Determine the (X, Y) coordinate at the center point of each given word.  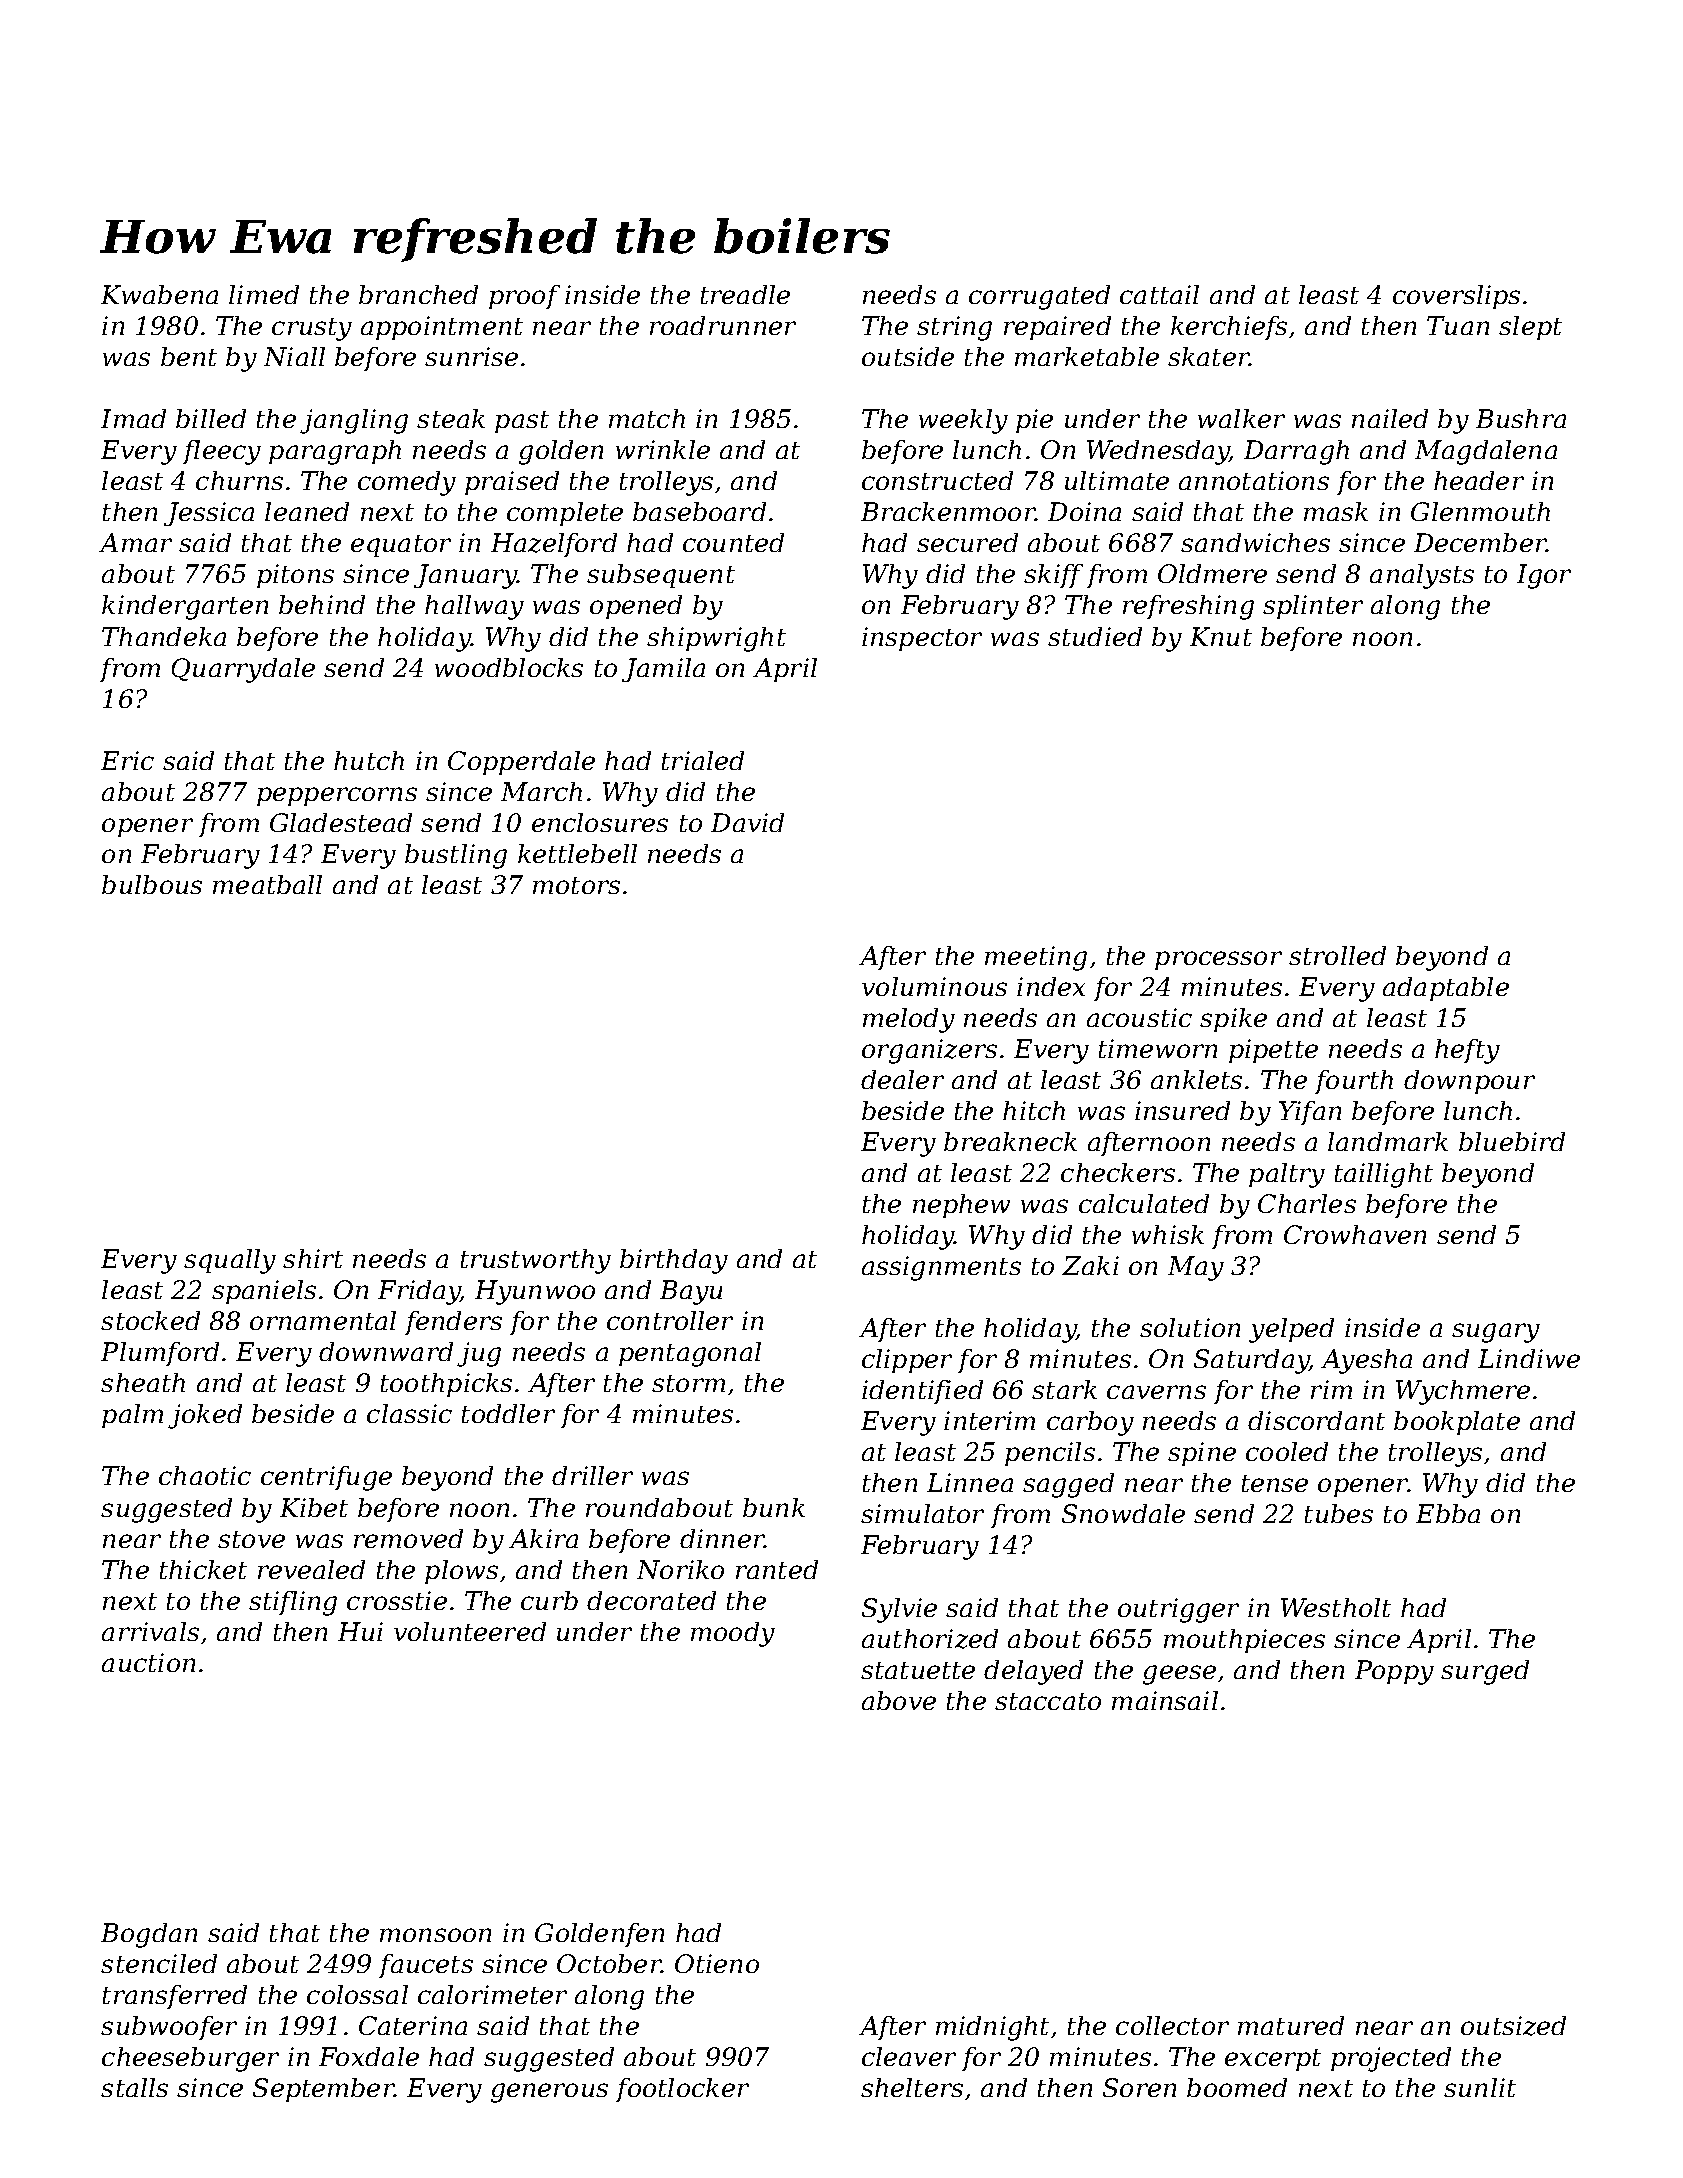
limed (264, 294)
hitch (1034, 1110)
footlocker (682, 2090)
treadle (745, 294)
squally (230, 1261)
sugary (1496, 1333)
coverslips (1456, 297)
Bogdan (149, 1935)
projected (1391, 2059)
